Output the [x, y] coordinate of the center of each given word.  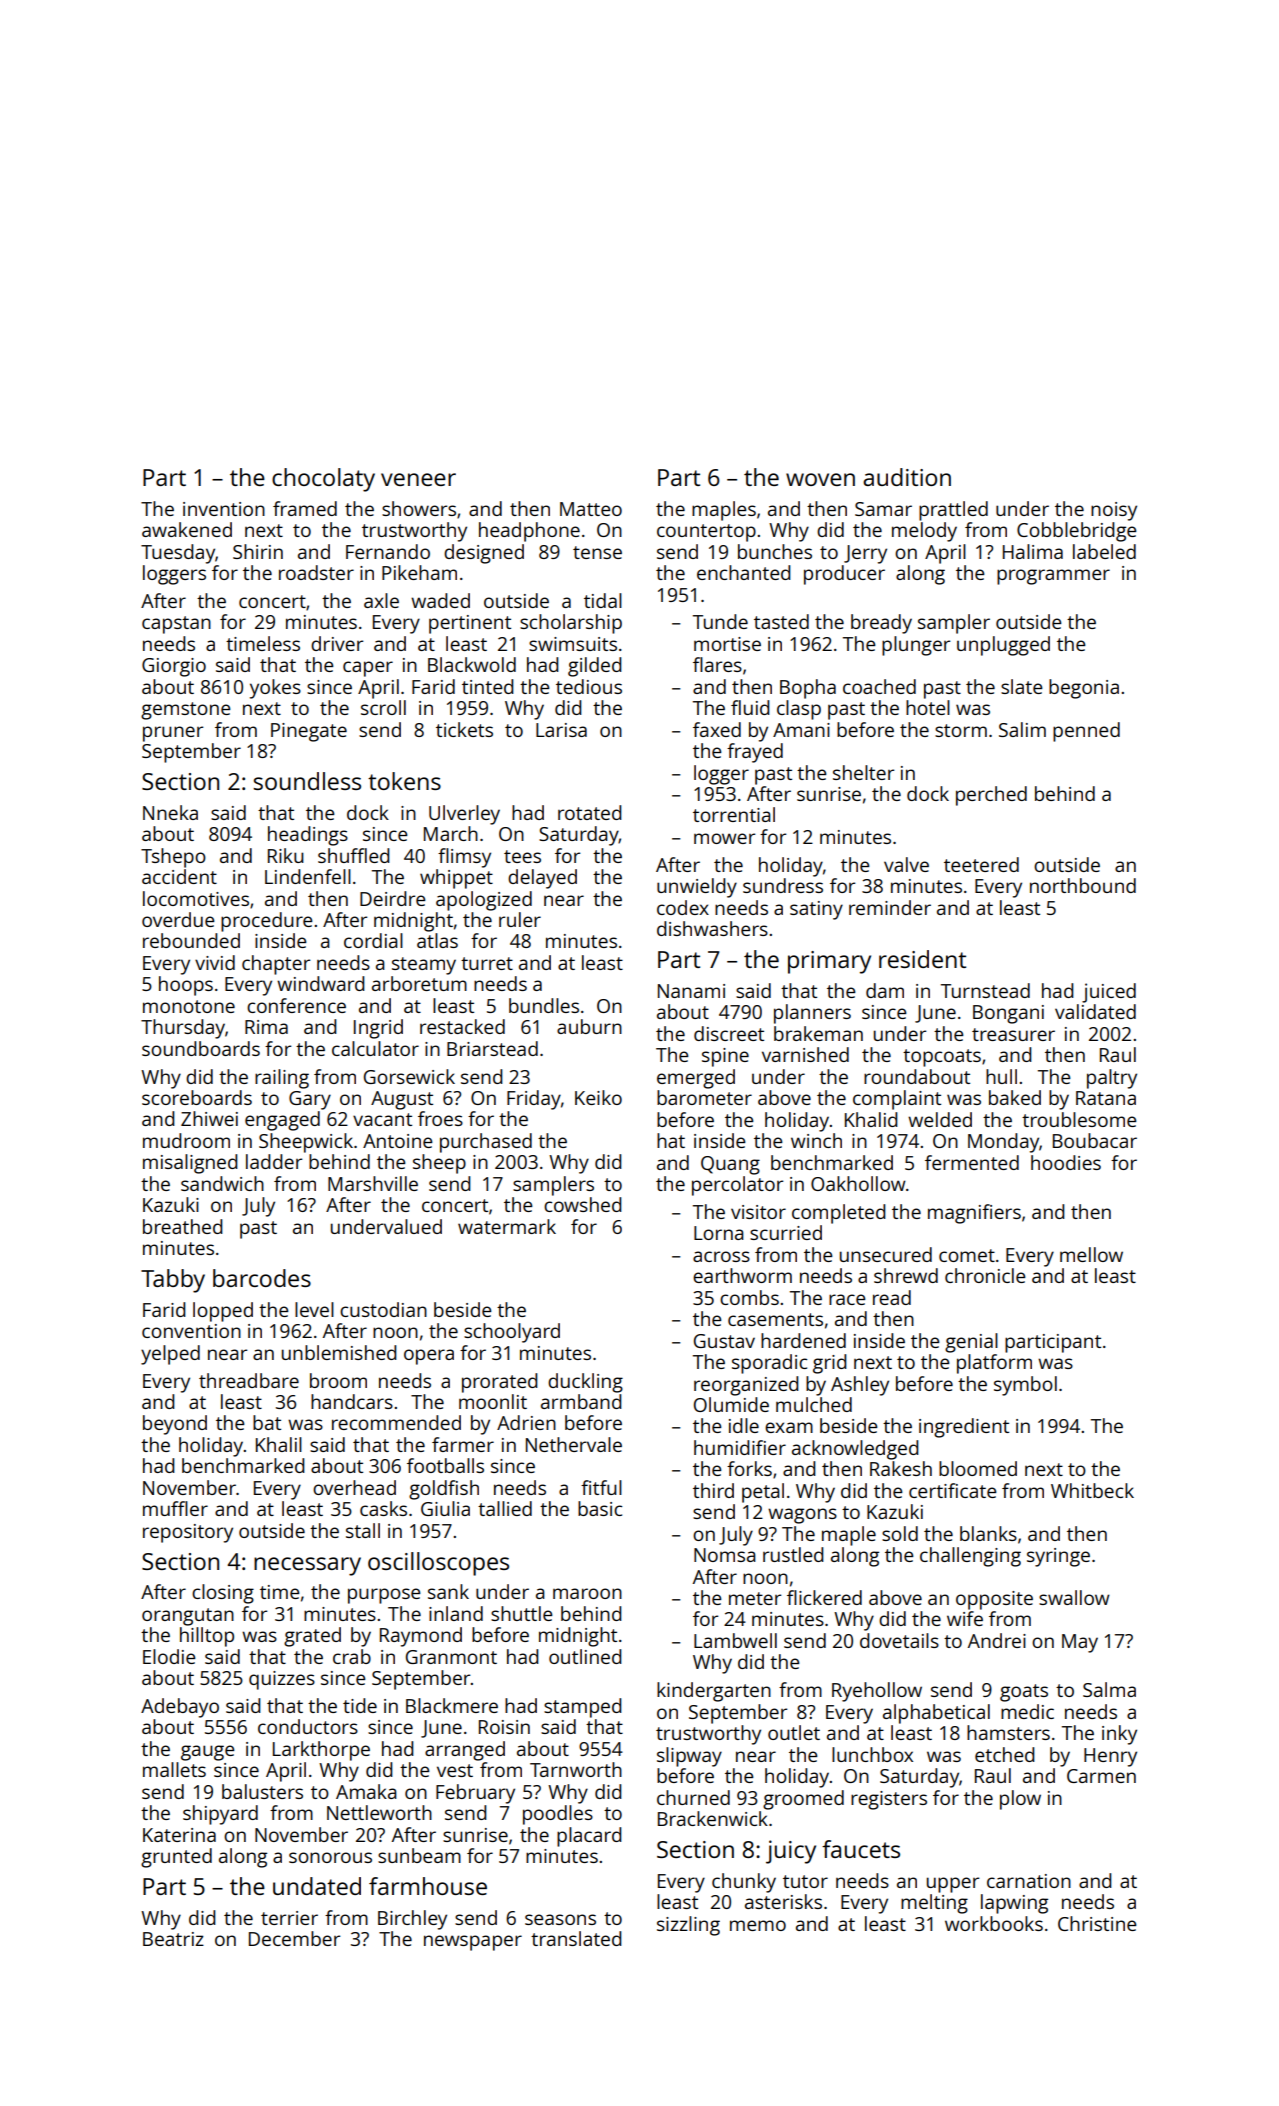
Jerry [865, 554]
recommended [396, 1422]
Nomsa [725, 1555]
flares [717, 664]
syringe [1058, 1557]
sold [900, 1533]
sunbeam [419, 1855]
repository [188, 1533]
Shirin [258, 551]
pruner [173, 734]
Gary [310, 1100]
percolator [738, 1186]
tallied [505, 1508]
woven [820, 479]
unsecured [886, 1254]
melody [924, 532]
